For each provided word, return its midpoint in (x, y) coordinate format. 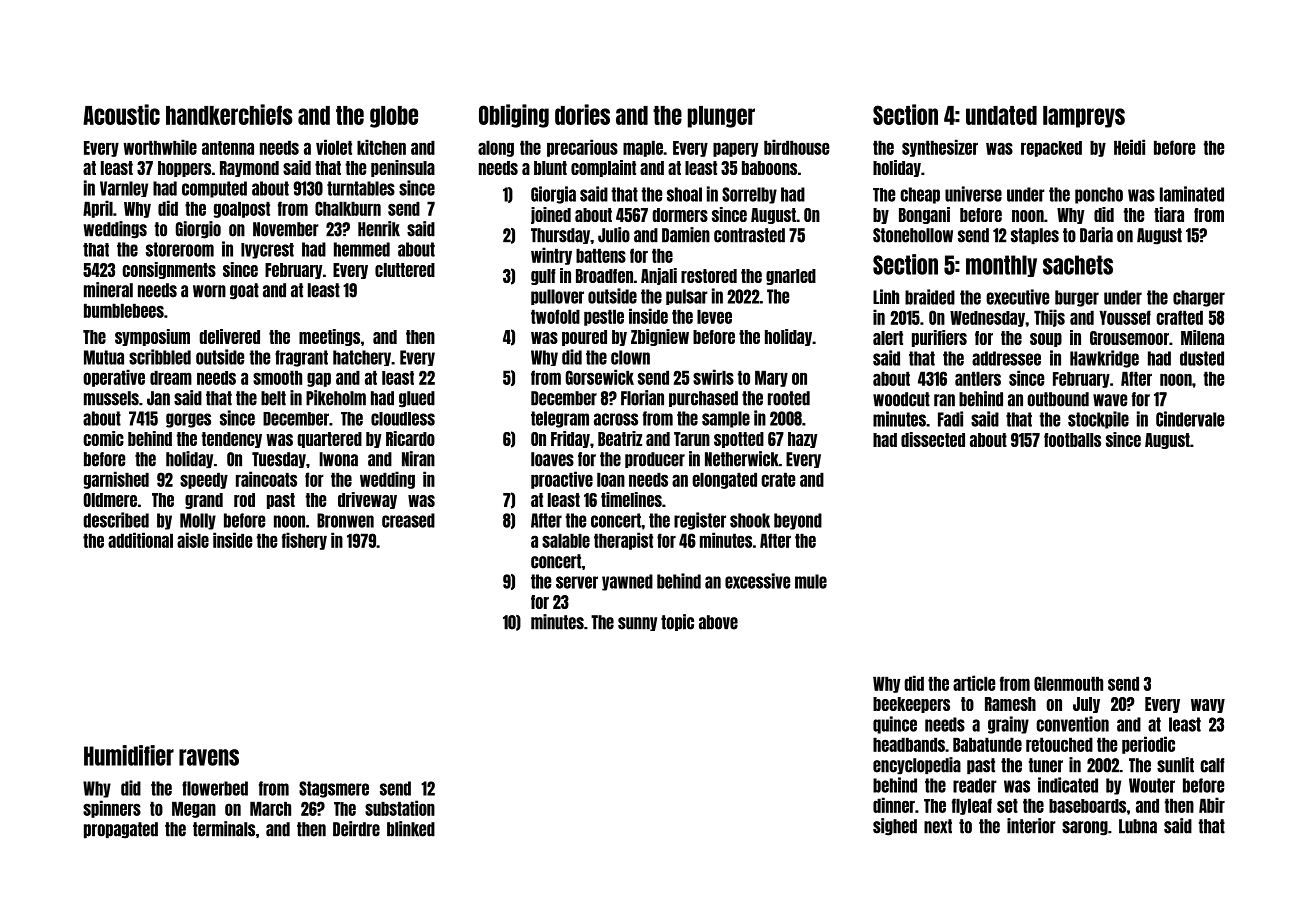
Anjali (659, 276)
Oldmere (110, 500)
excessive (757, 581)
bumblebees (124, 310)
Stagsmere (334, 789)
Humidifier (129, 755)
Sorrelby (749, 195)
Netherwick (742, 459)
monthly (1001, 266)
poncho (1099, 195)
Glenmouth (1068, 683)
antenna (228, 148)
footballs (1072, 440)
